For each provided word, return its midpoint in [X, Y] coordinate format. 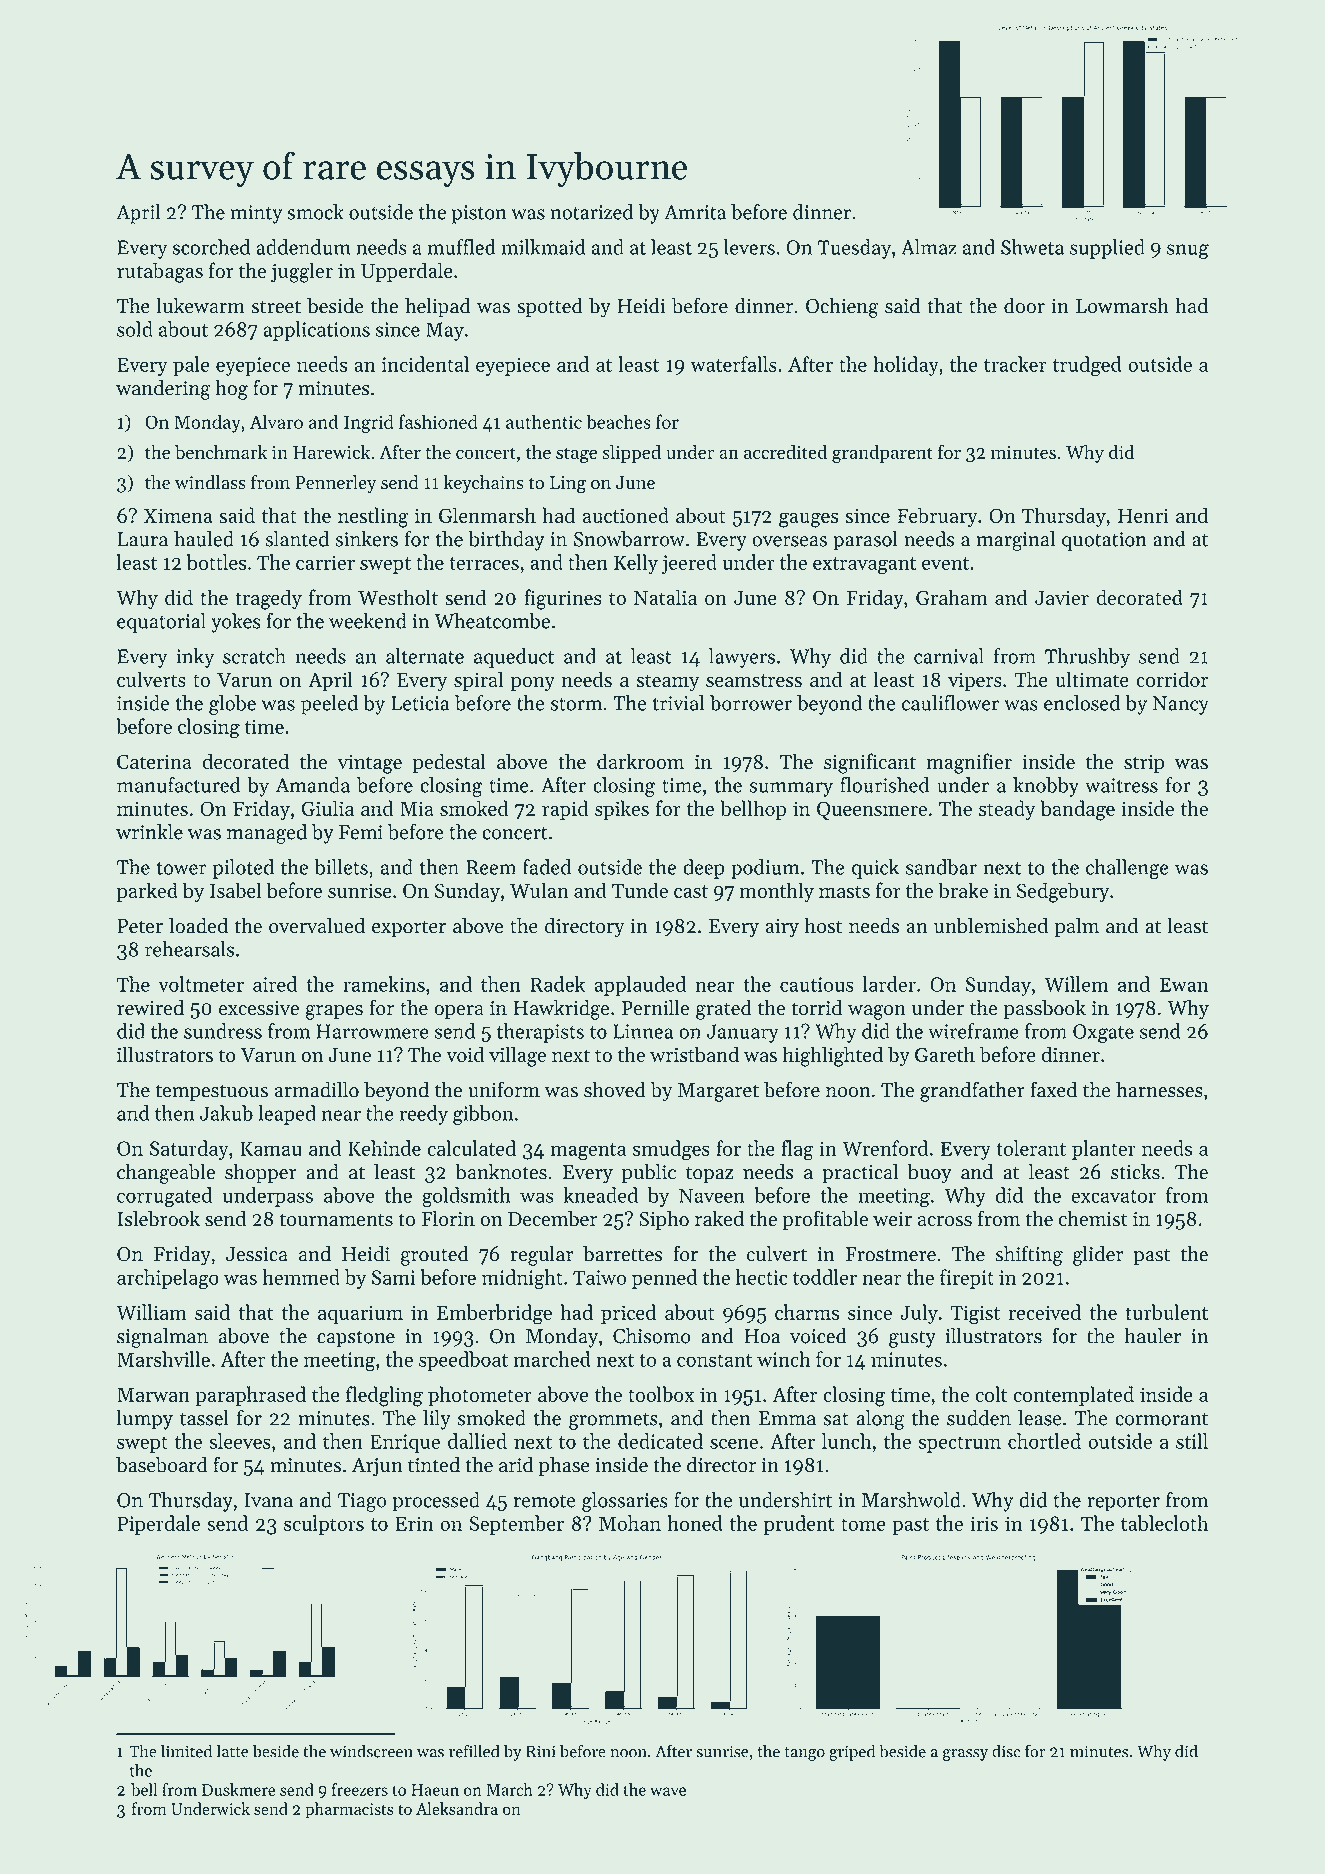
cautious [817, 984]
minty [256, 214]
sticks [1135, 1172]
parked [147, 892]
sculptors [324, 1525]
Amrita [695, 212]
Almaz [929, 247]
